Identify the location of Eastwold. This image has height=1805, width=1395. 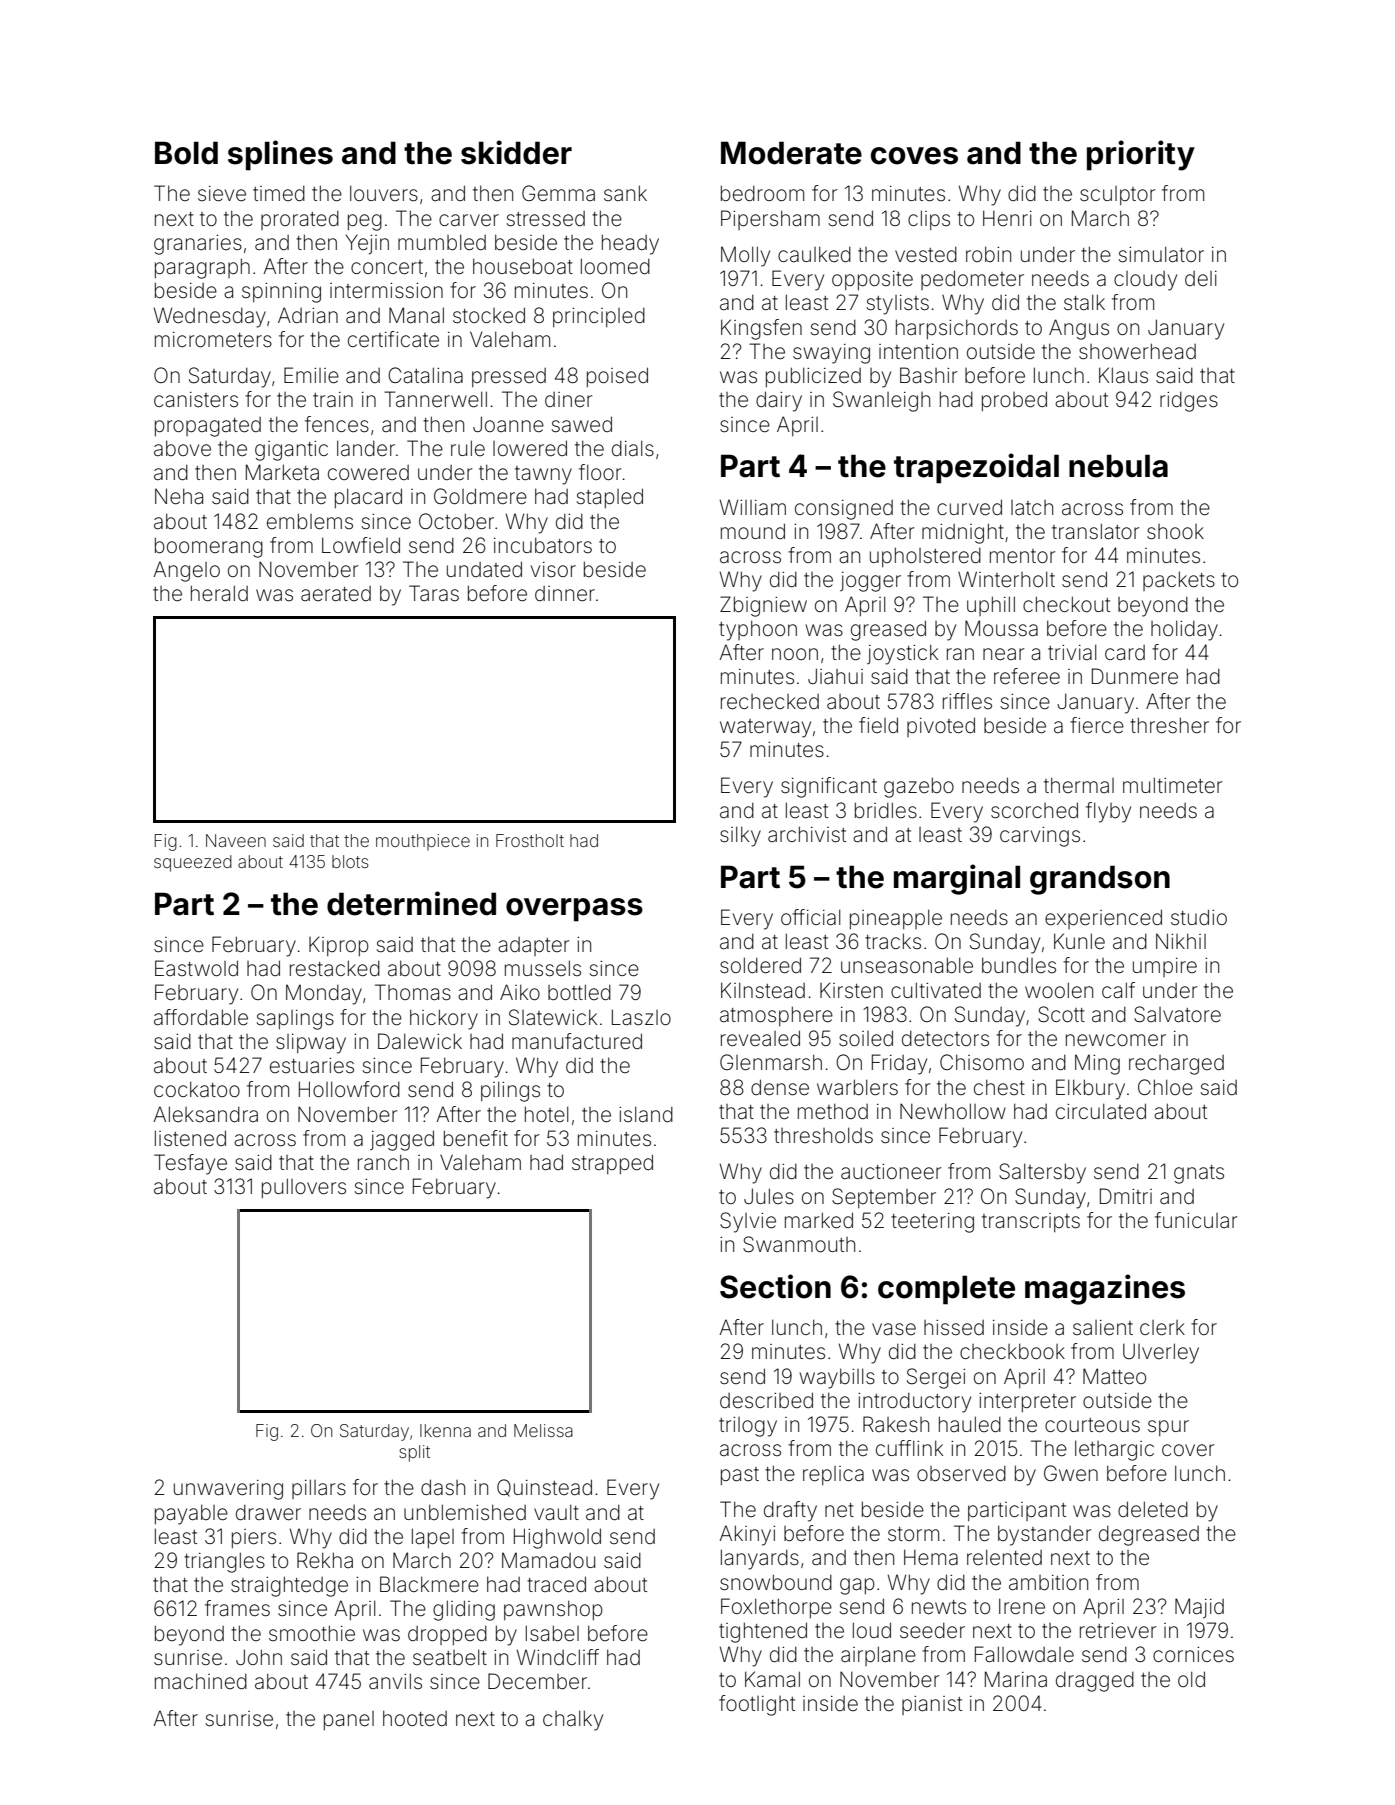
(196, 968).
